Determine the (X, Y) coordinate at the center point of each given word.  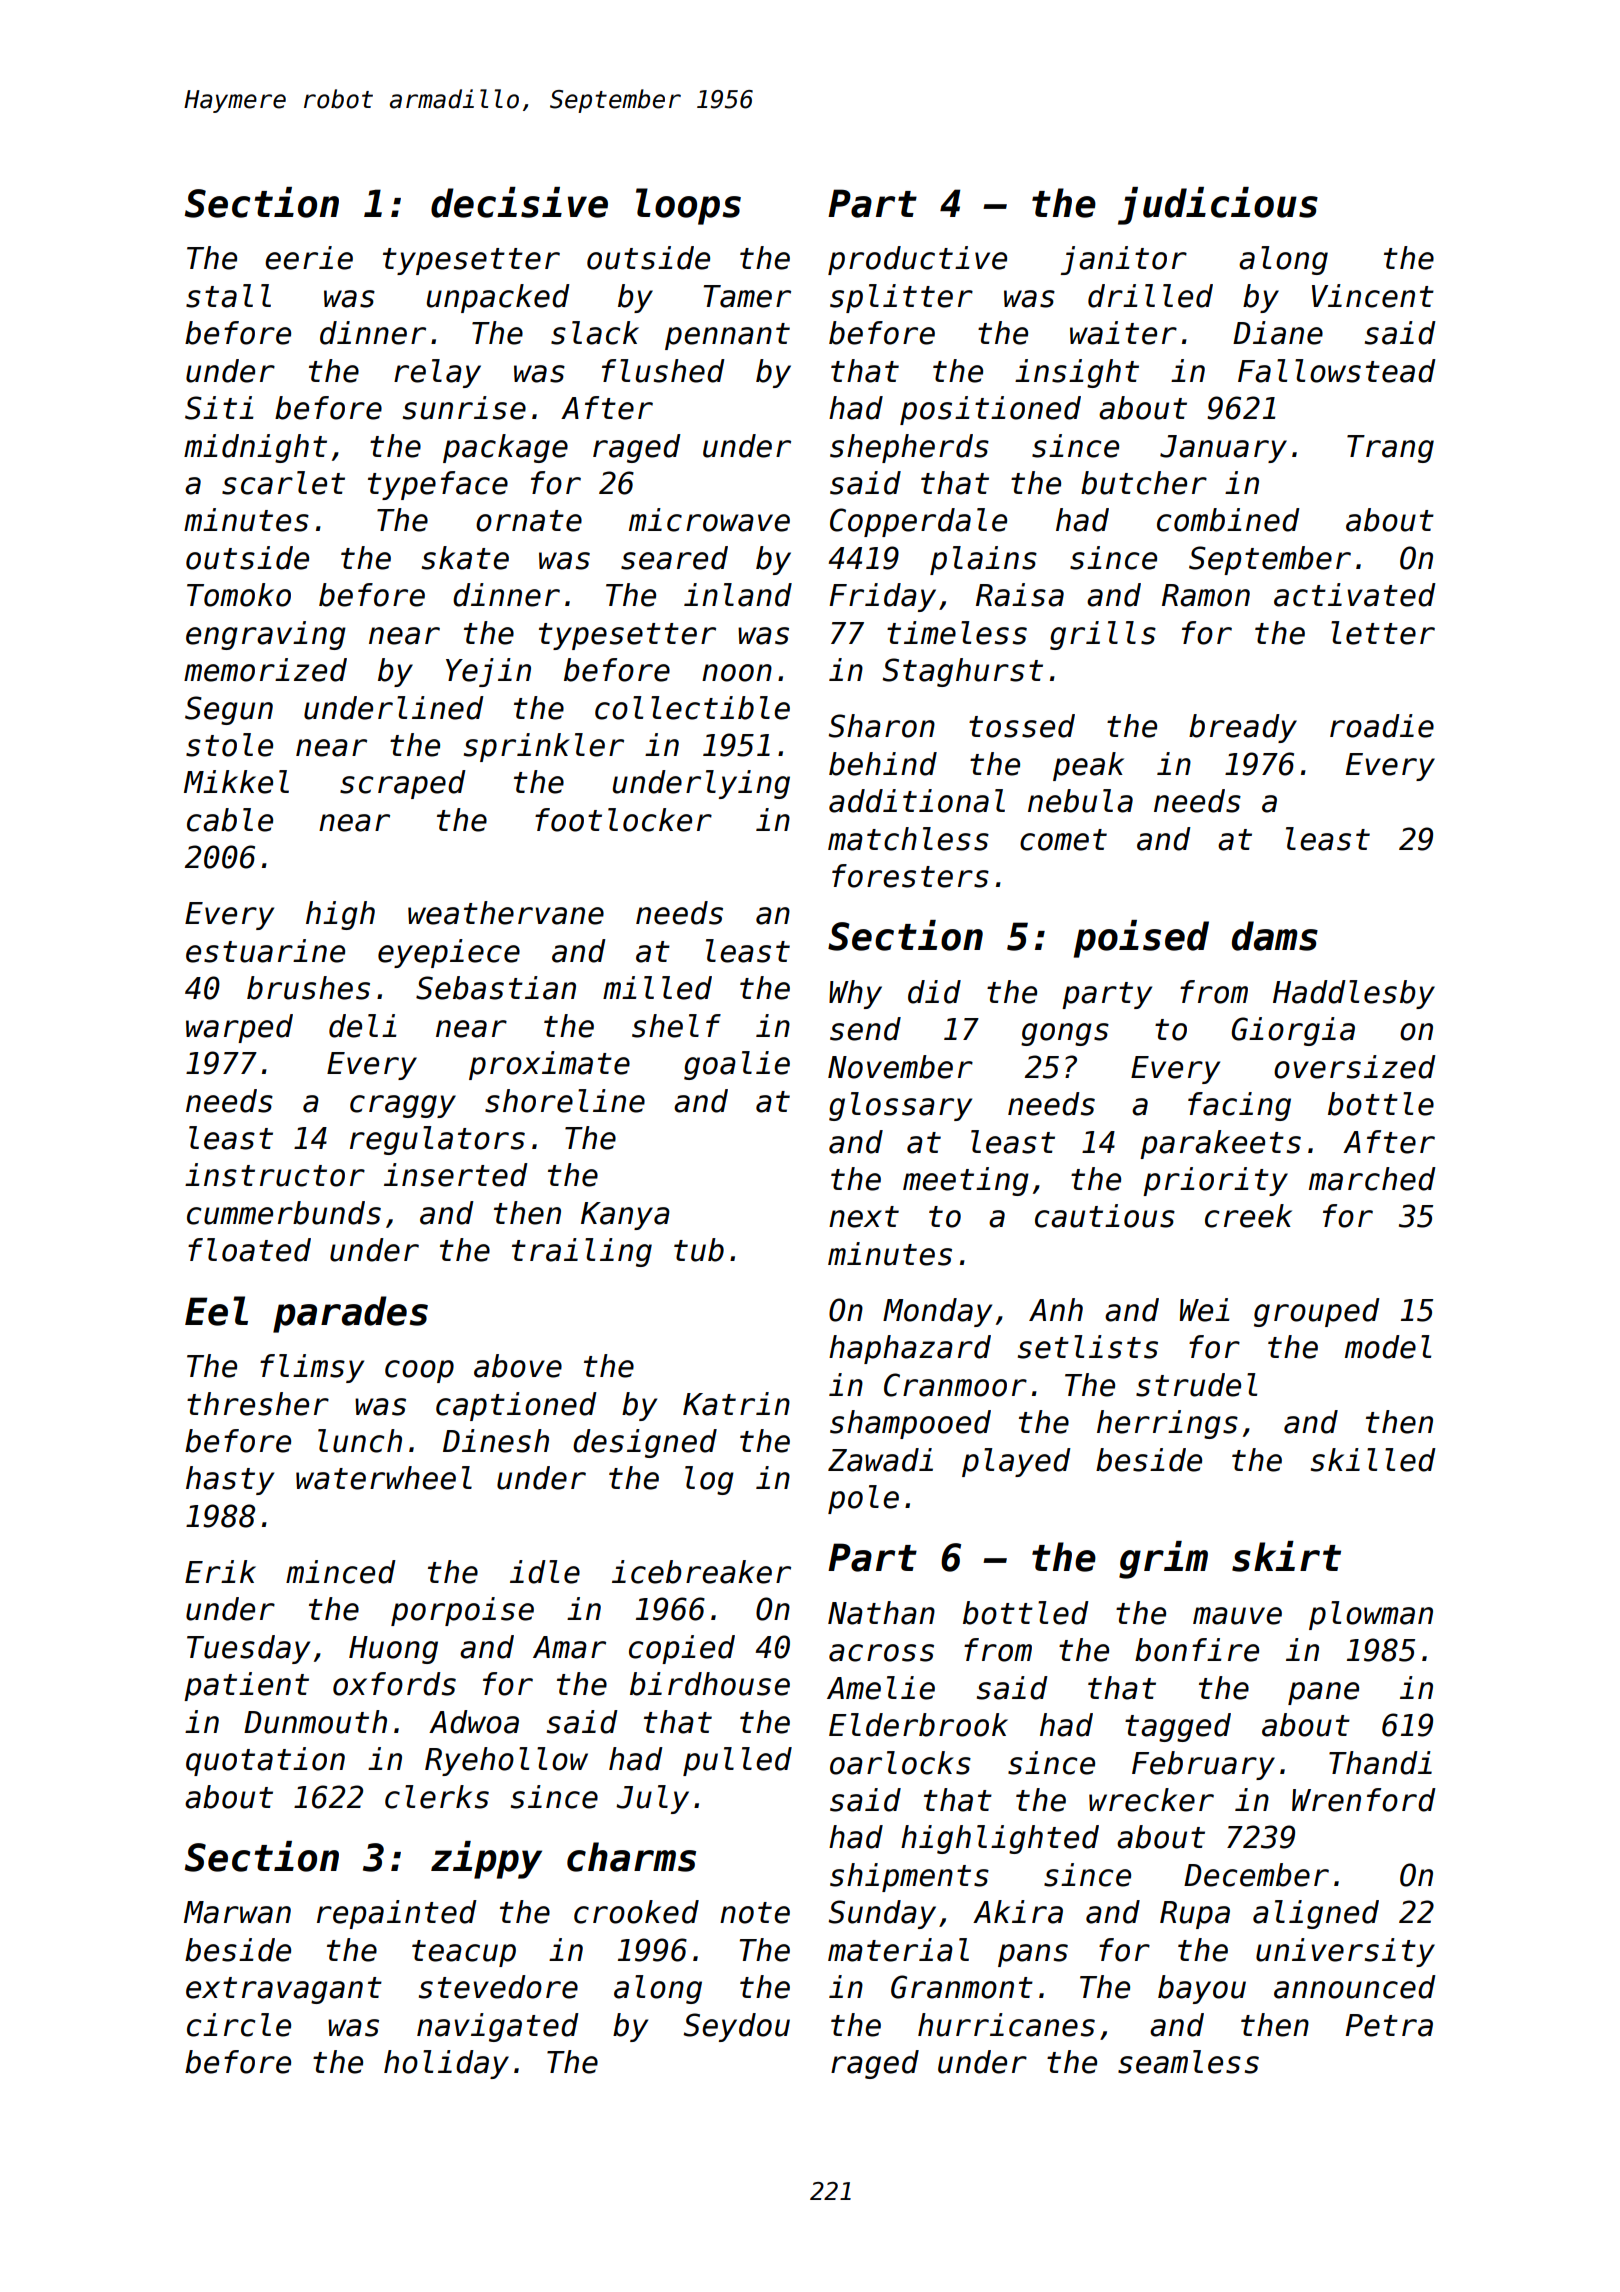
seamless (1188, 2062)
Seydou (736, 2027)
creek (1248, 1216)
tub (699, 1250)
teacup (464, 1953)
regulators (437, 1140)
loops (688, 206)
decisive (519, 202)
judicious (1218, 206)
